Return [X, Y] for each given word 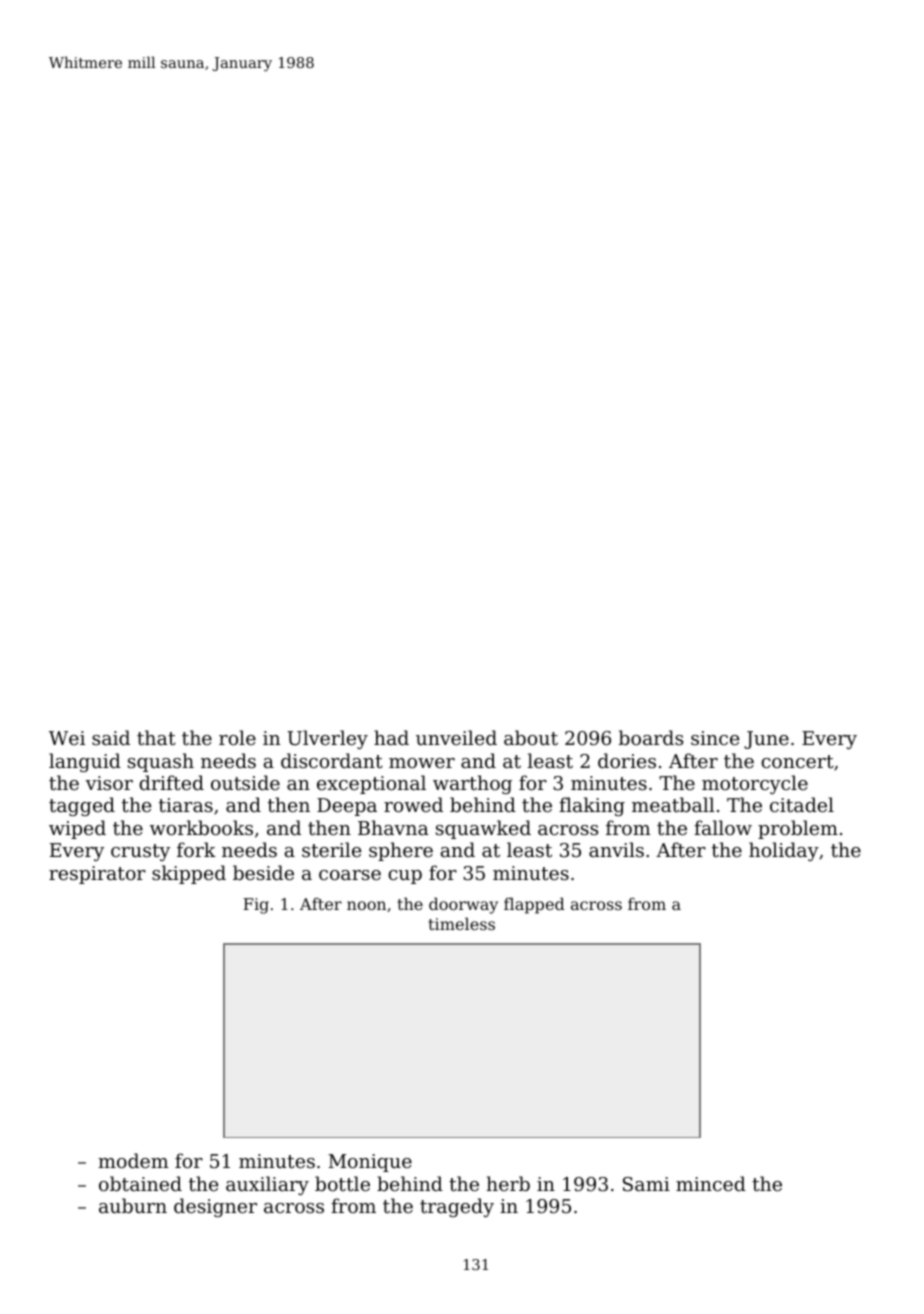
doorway [463, 905]
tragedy [457, 1207]
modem [133, 1160]
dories [627, 760]
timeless [462, 923]
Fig [256, 906]
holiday [784, 851]
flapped [534, 905]
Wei [67, 738]
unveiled [456, 737]
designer [215, 1207]
